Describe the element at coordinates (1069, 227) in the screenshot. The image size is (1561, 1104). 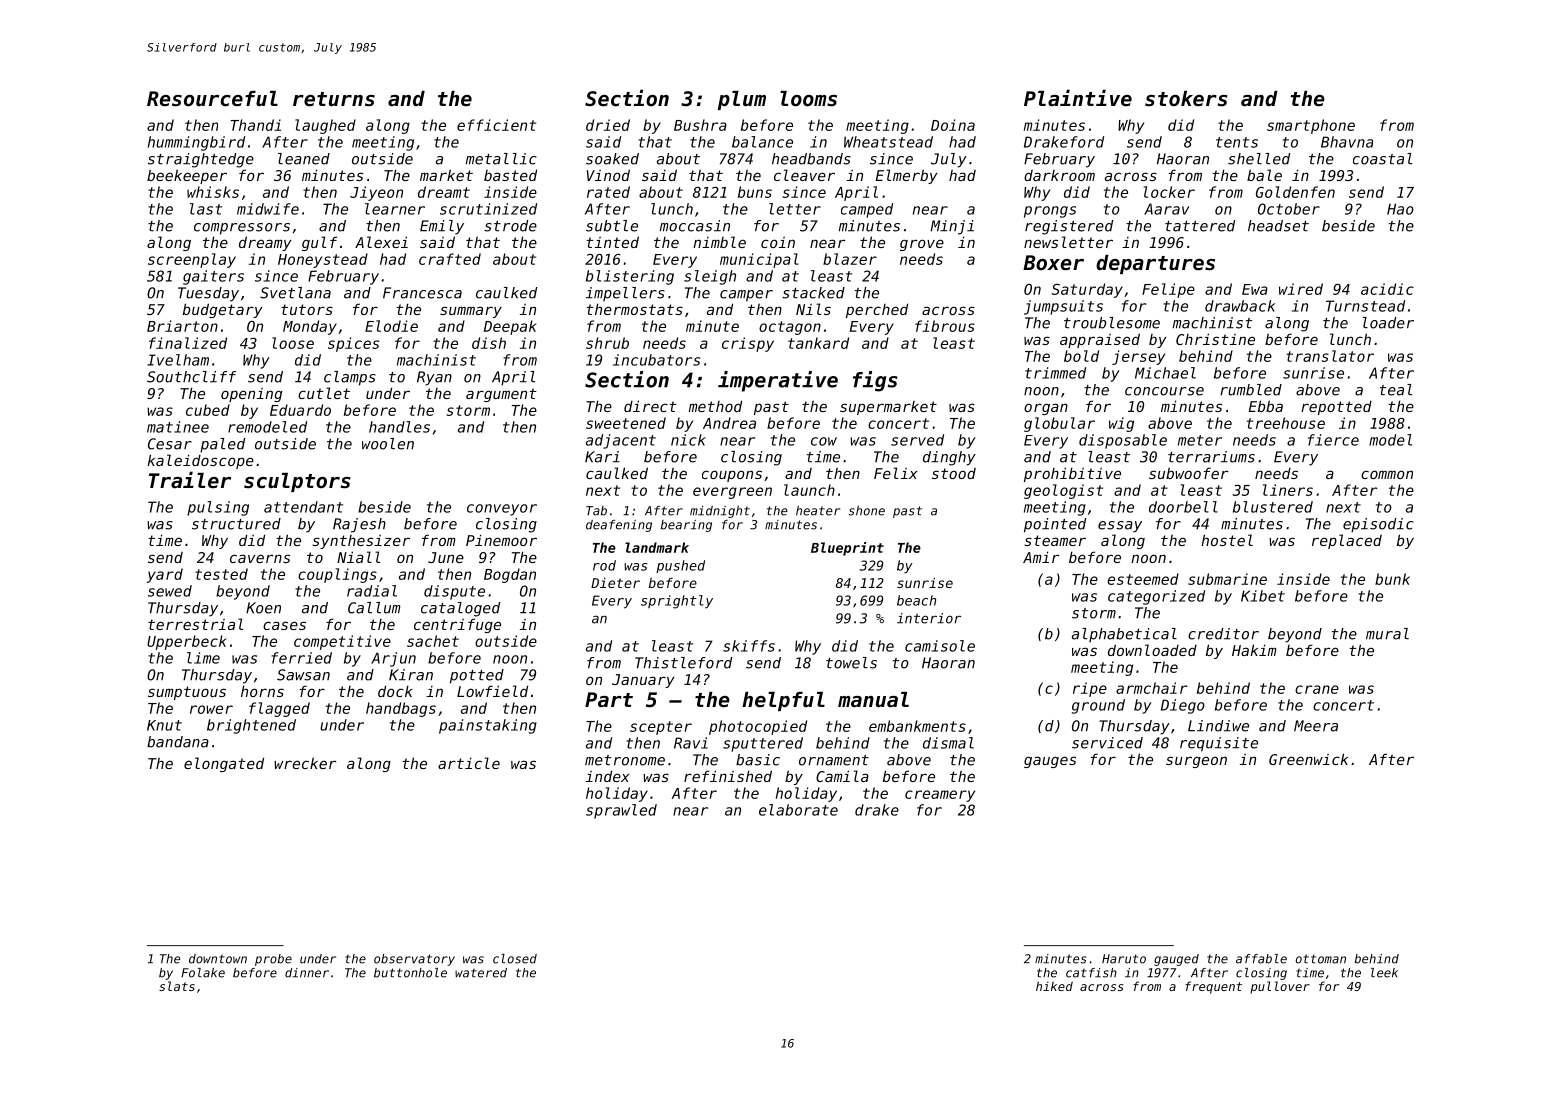
I see `registered` at that location.
